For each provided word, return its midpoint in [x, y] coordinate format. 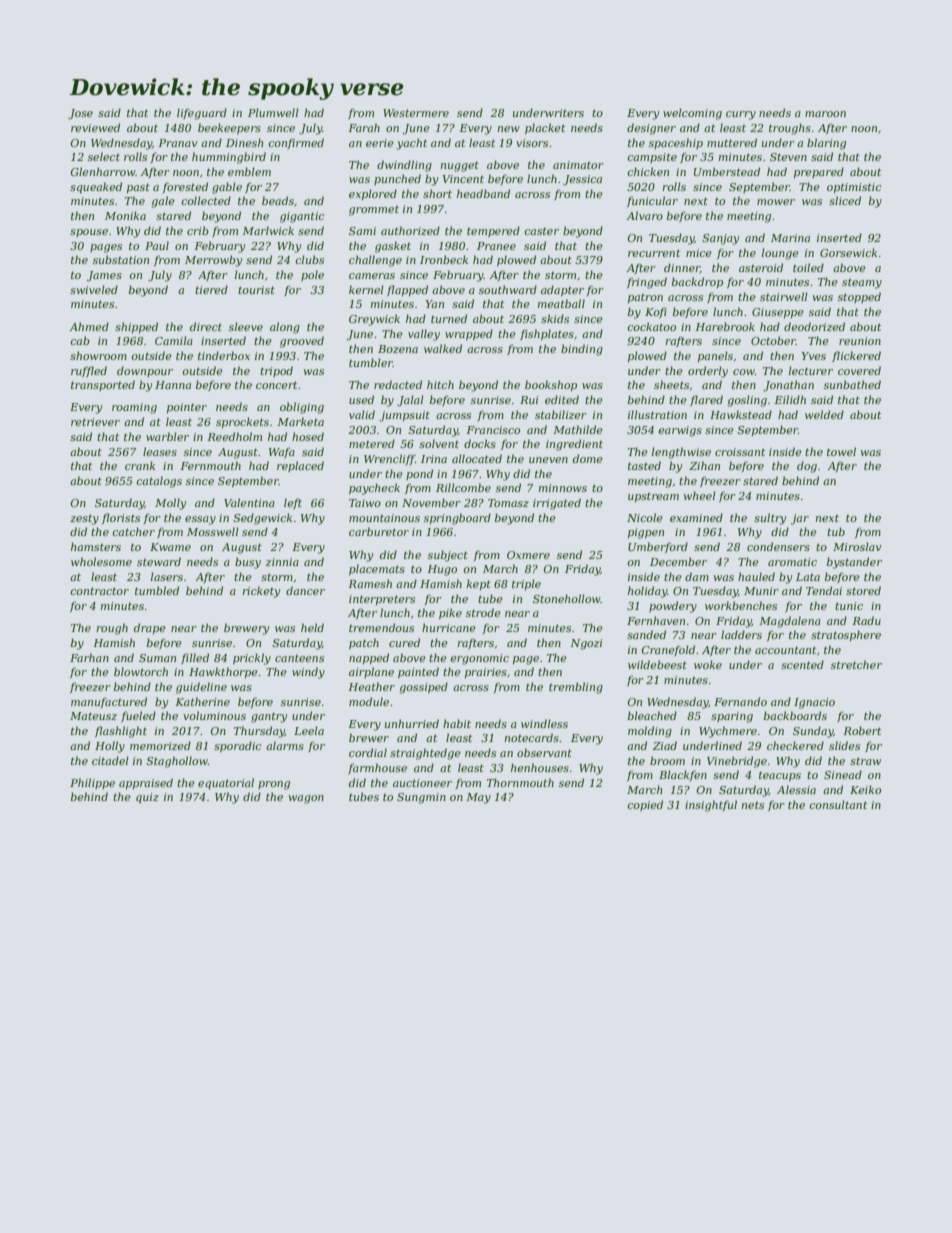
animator [578, 165]
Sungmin [421, 798]
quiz [147, 798]
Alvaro [644, 215]
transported [103, 385]
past [138, 188]
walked [443, 348]
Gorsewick [848, 252]
